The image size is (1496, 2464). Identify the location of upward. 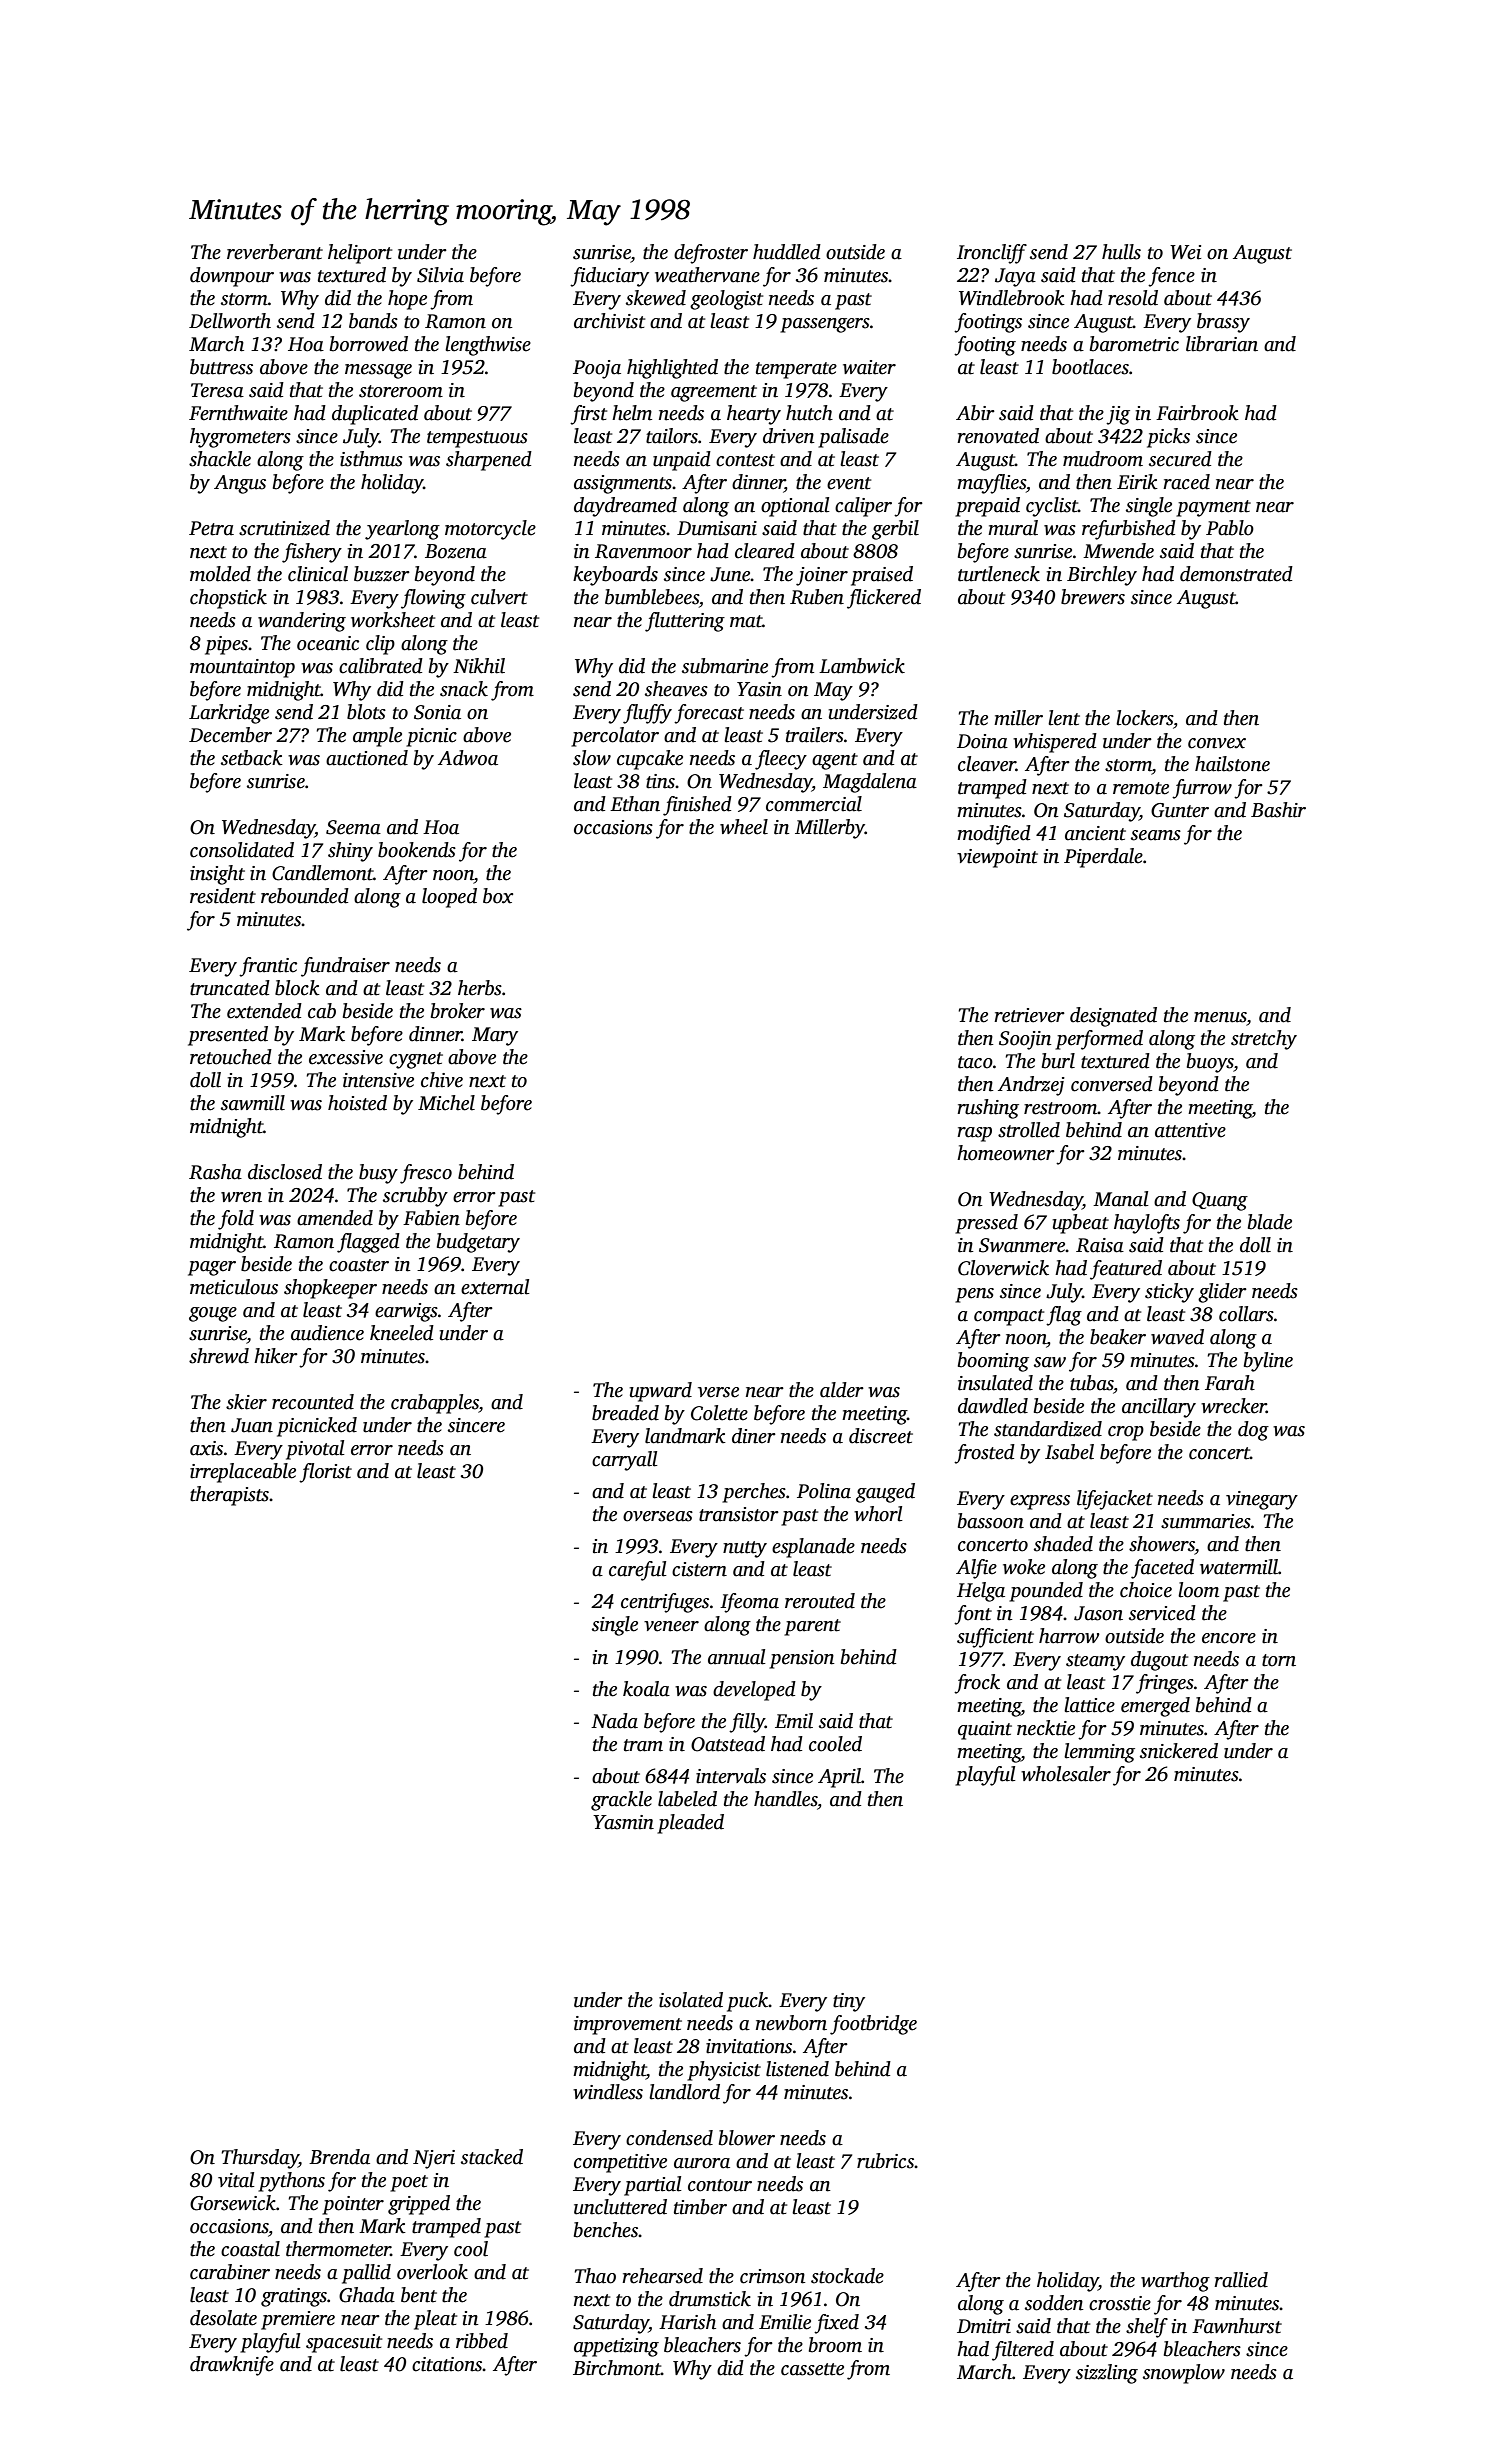
(661, 1392).
